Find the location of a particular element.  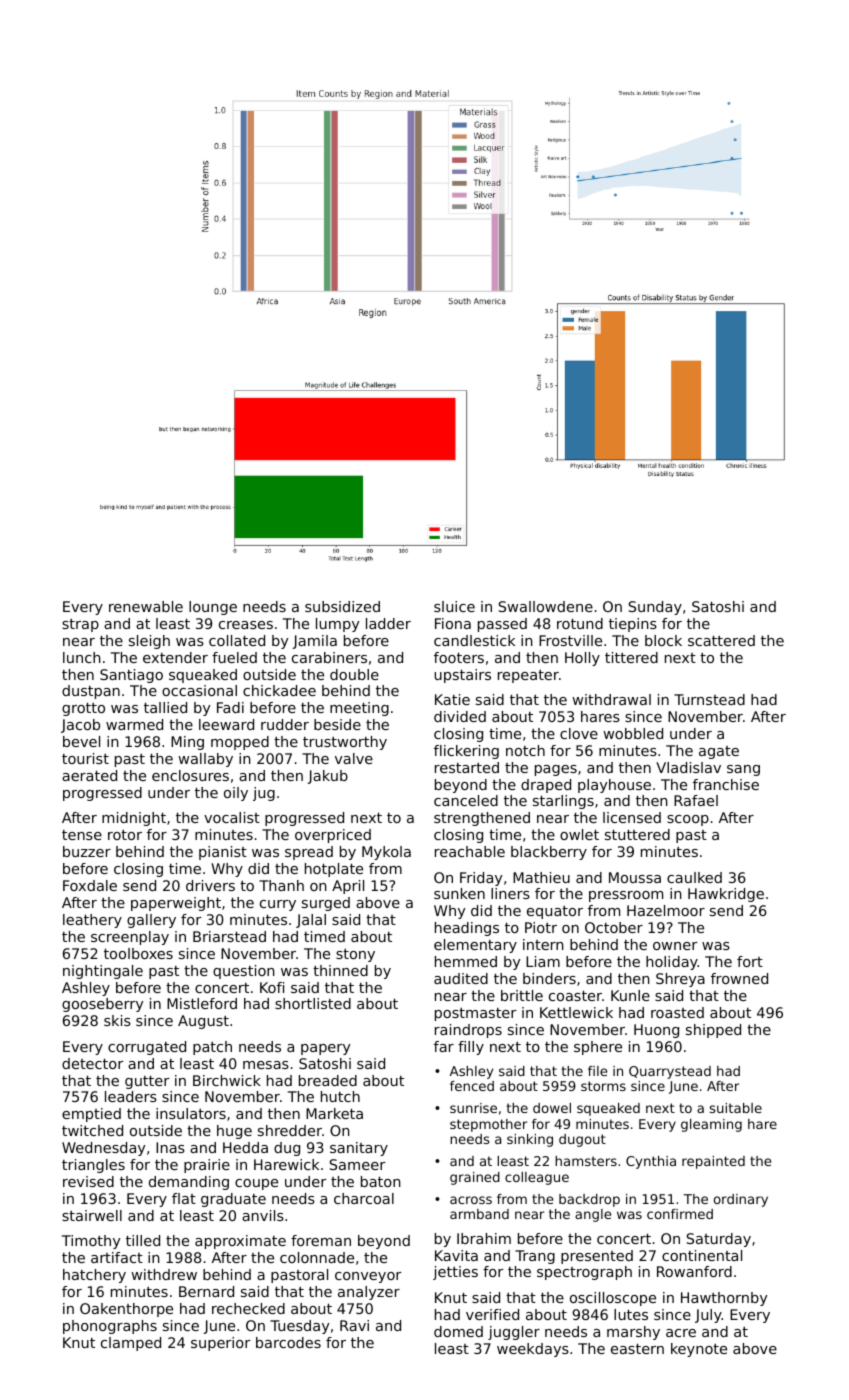

collated is located at coordinates (237, 640).
